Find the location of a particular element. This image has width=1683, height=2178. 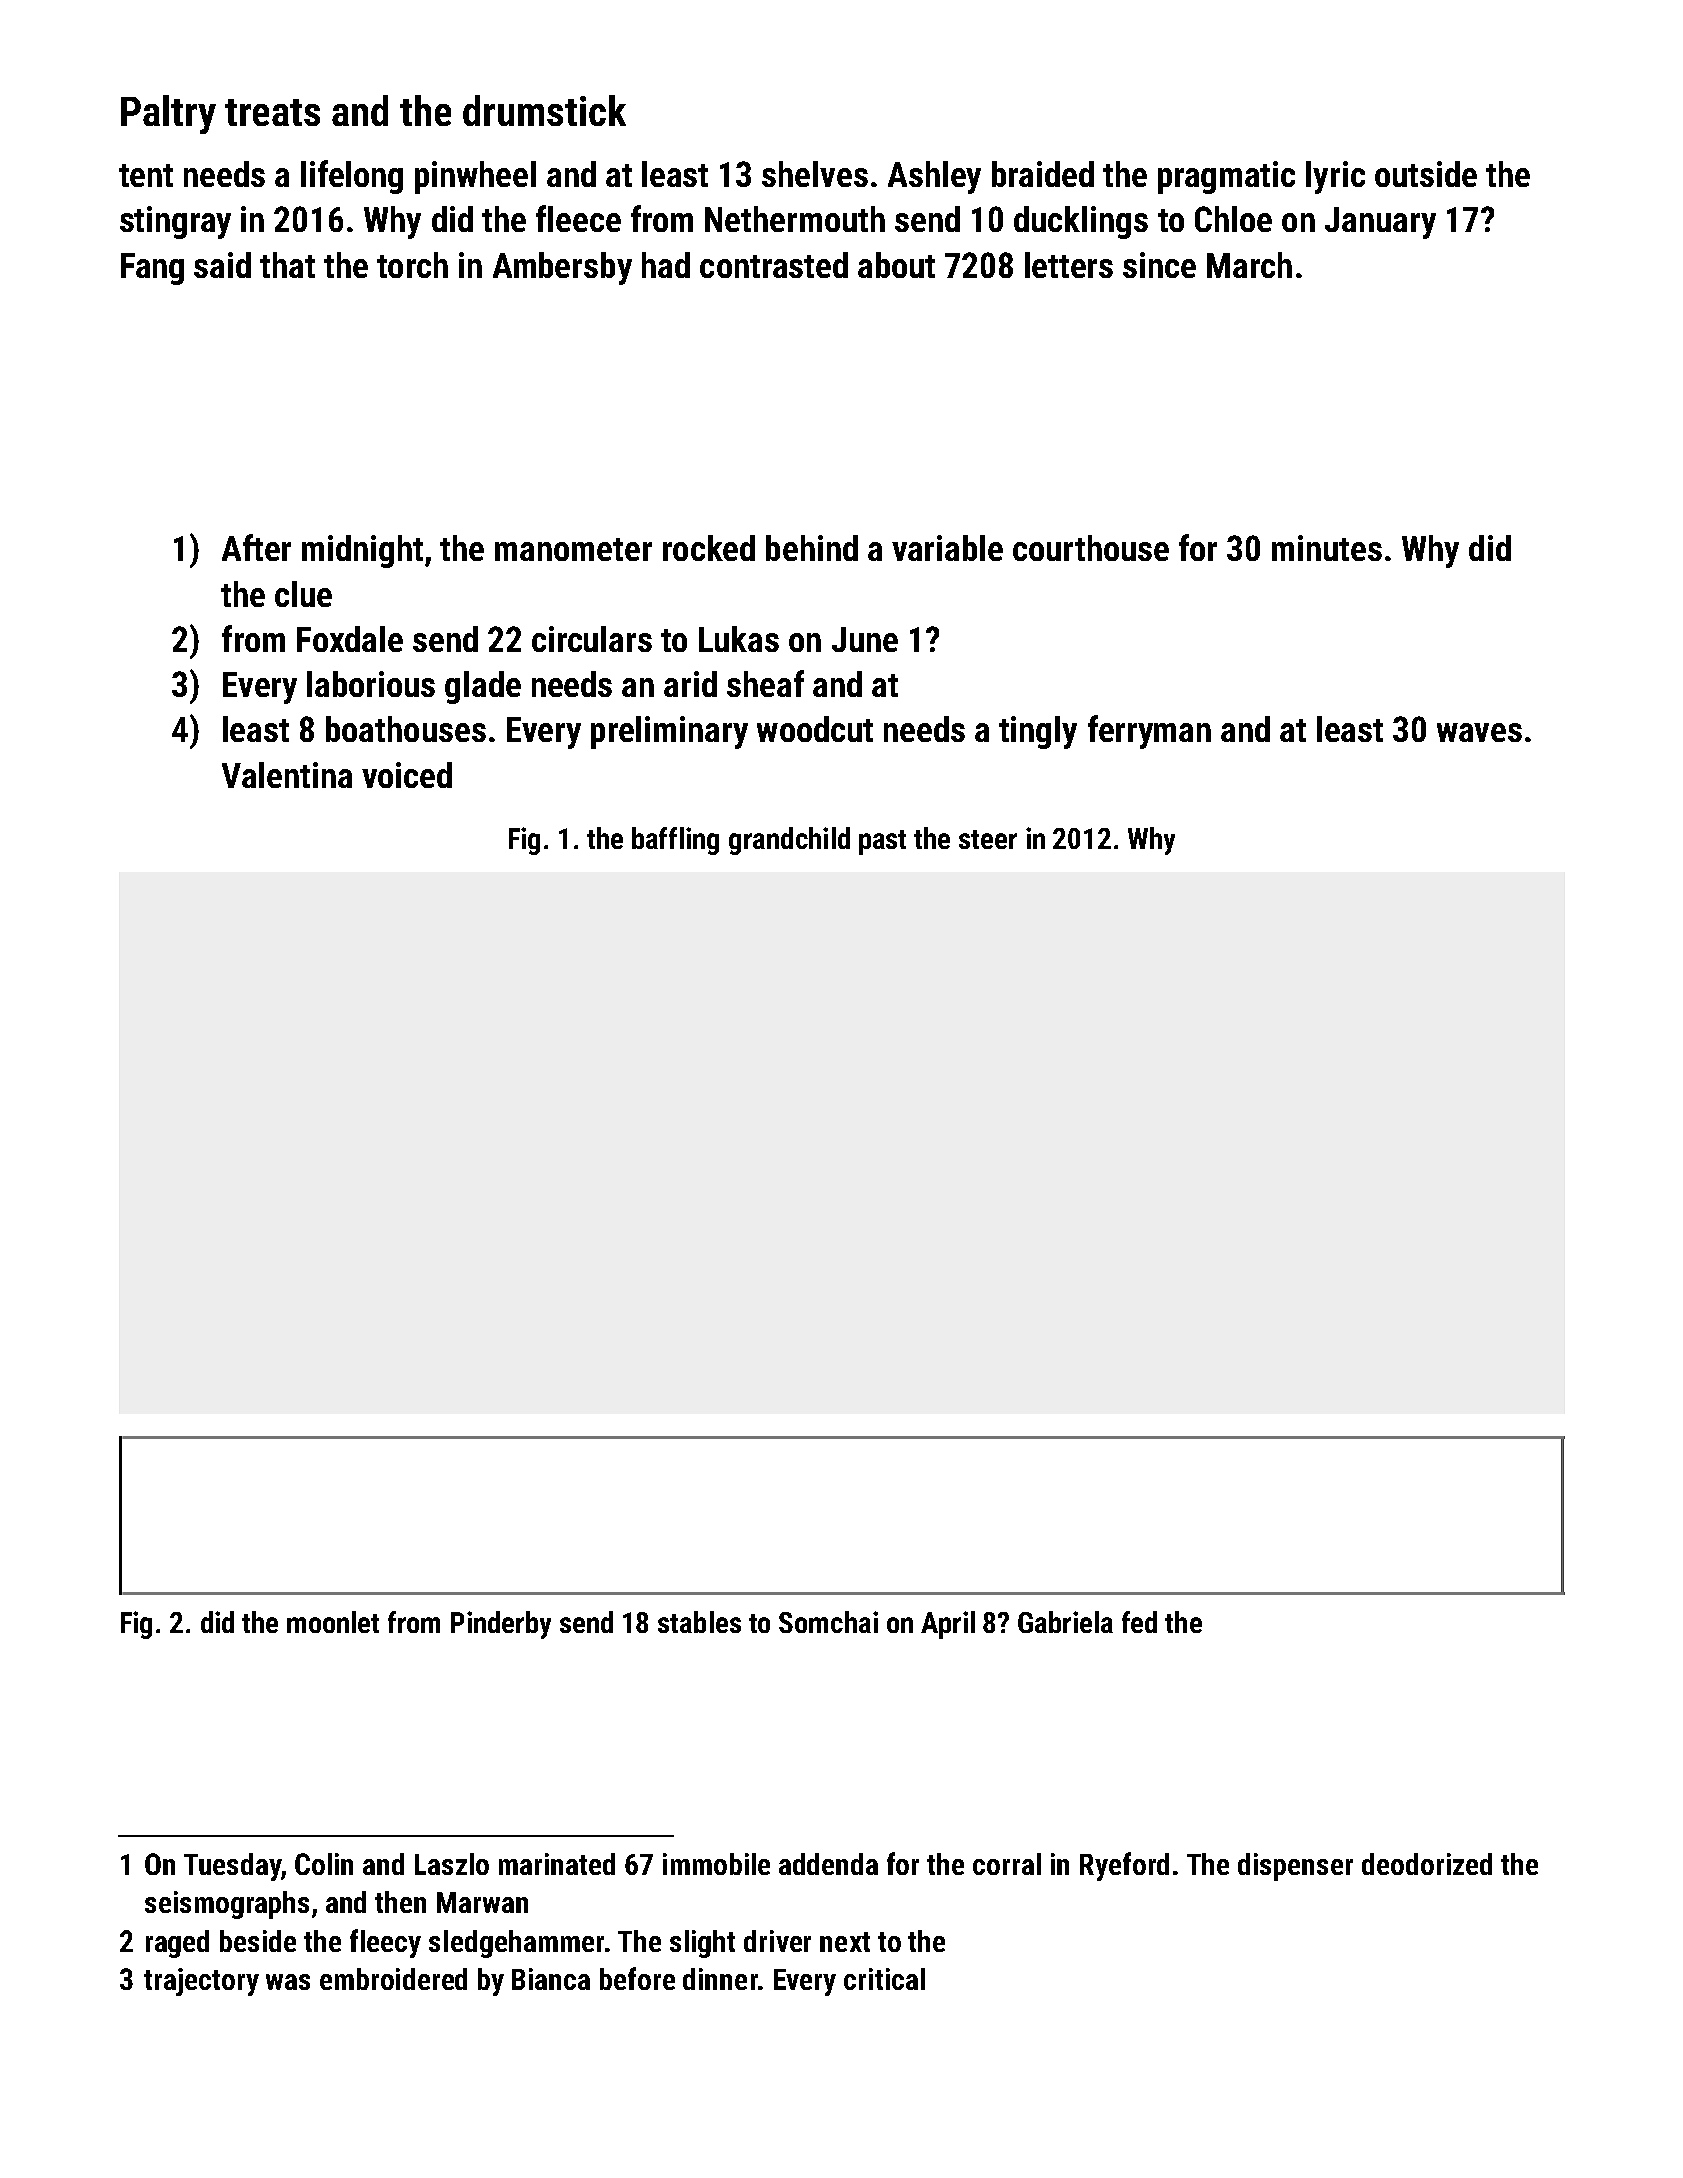

shelves is located at coordinates (815, 174).
